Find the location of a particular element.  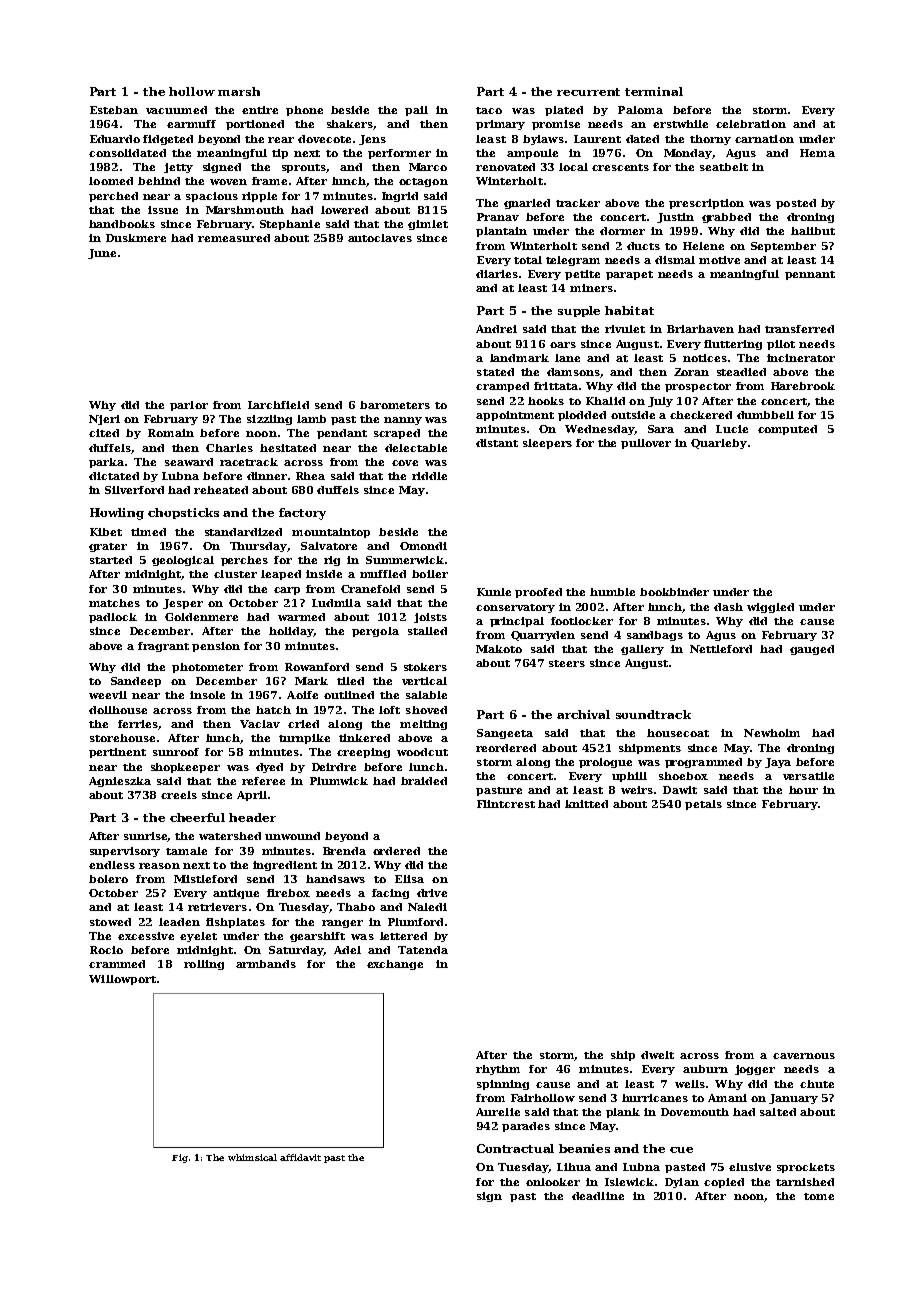

Eduardo is located at coordinates (115, 139).
